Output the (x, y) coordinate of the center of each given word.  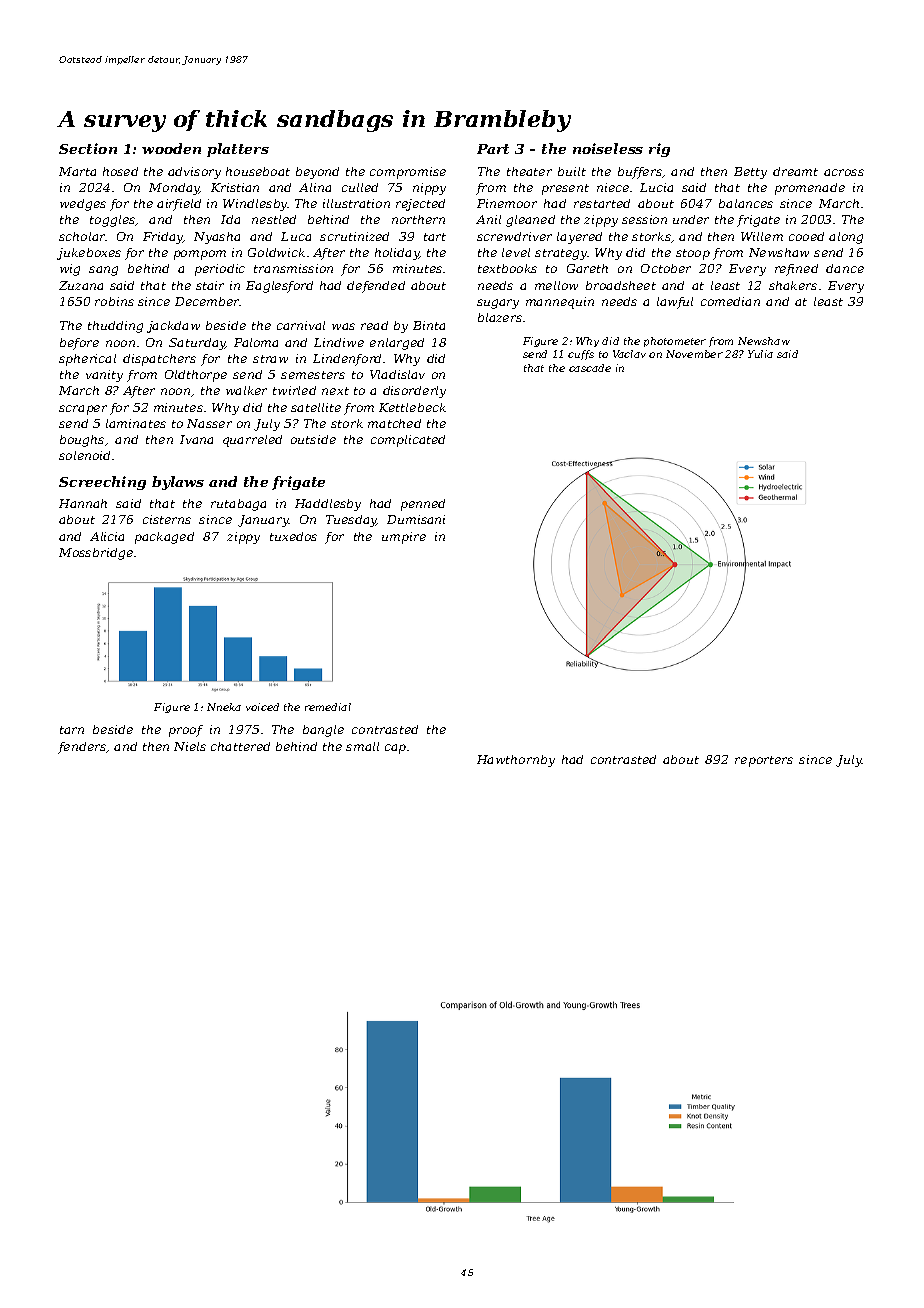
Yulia (760, 354)
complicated (408, 441)
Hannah (83, 503)
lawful (675, 303)
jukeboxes (89, 254)
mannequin (560, 303)
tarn (72, 730)
